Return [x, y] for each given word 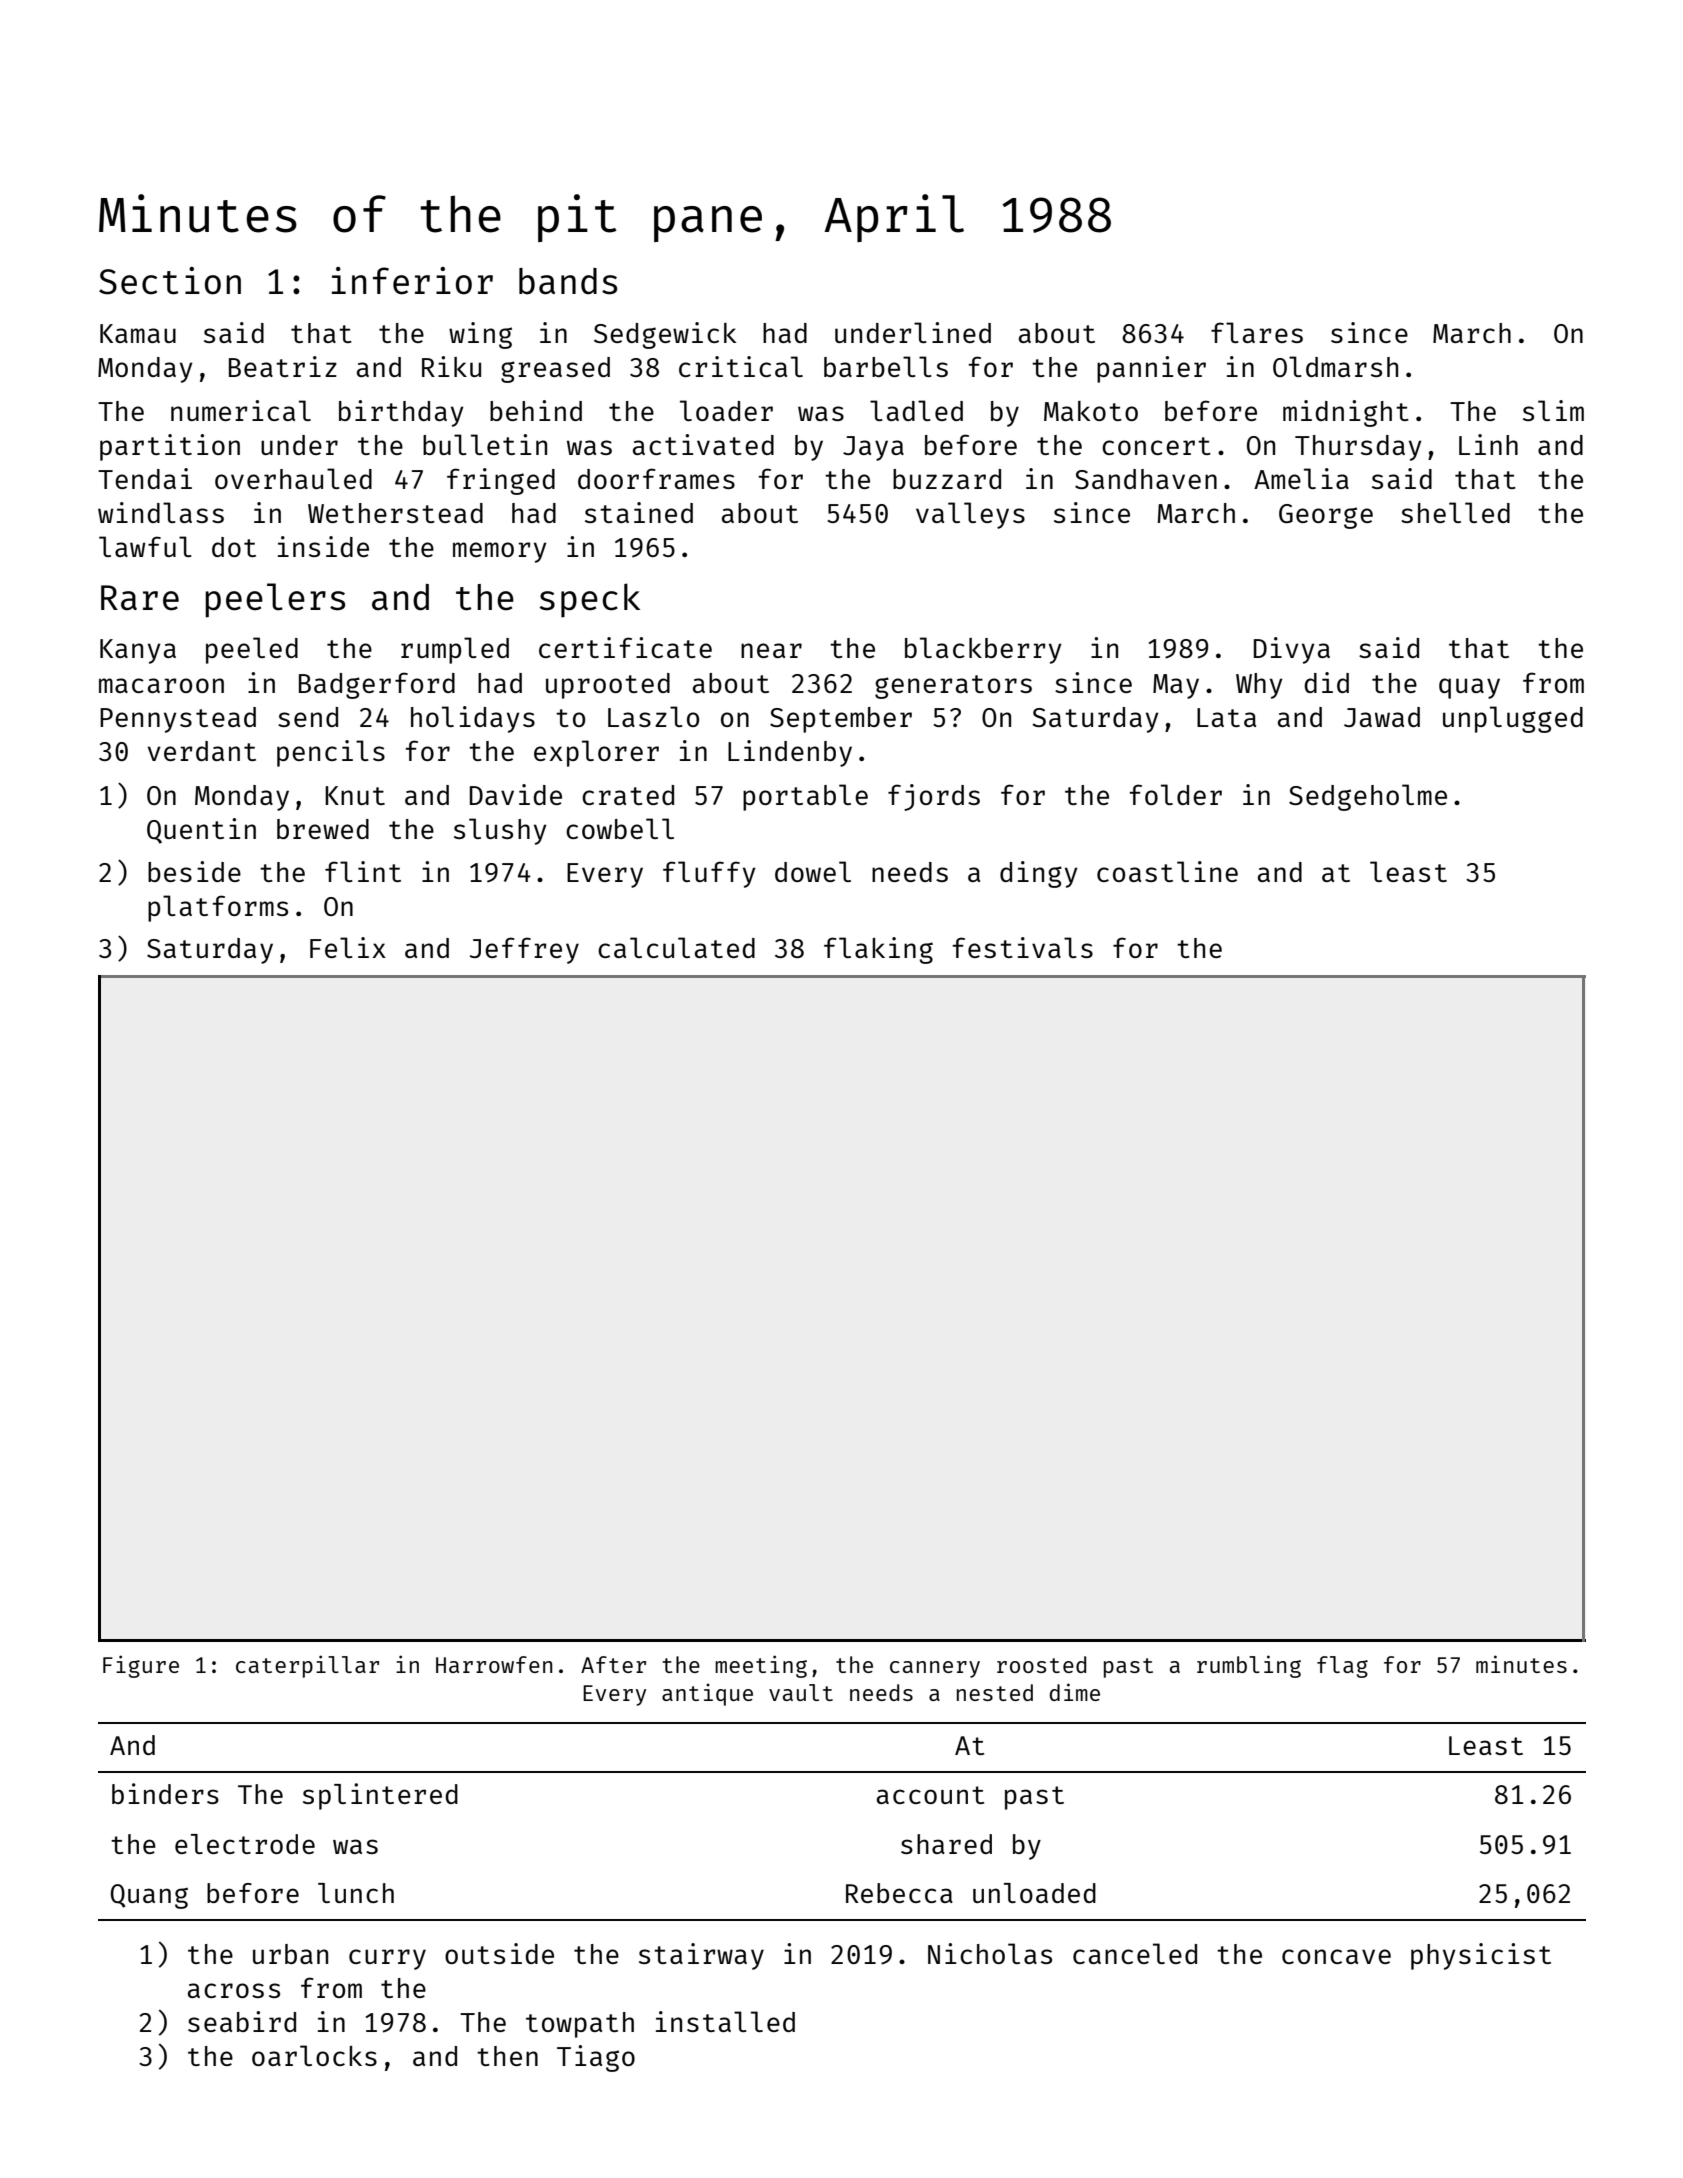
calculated [676, 947]
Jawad [1382, 717]
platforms [218, 908]
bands [568, 281]
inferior [412, 281]
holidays [473, 719]
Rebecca [899, 1893]
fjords [934, 797]
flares [1257, 332]
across [234, 1990]
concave [1336, 1956]
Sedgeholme [1368, 797]
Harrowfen [494, 1664]
